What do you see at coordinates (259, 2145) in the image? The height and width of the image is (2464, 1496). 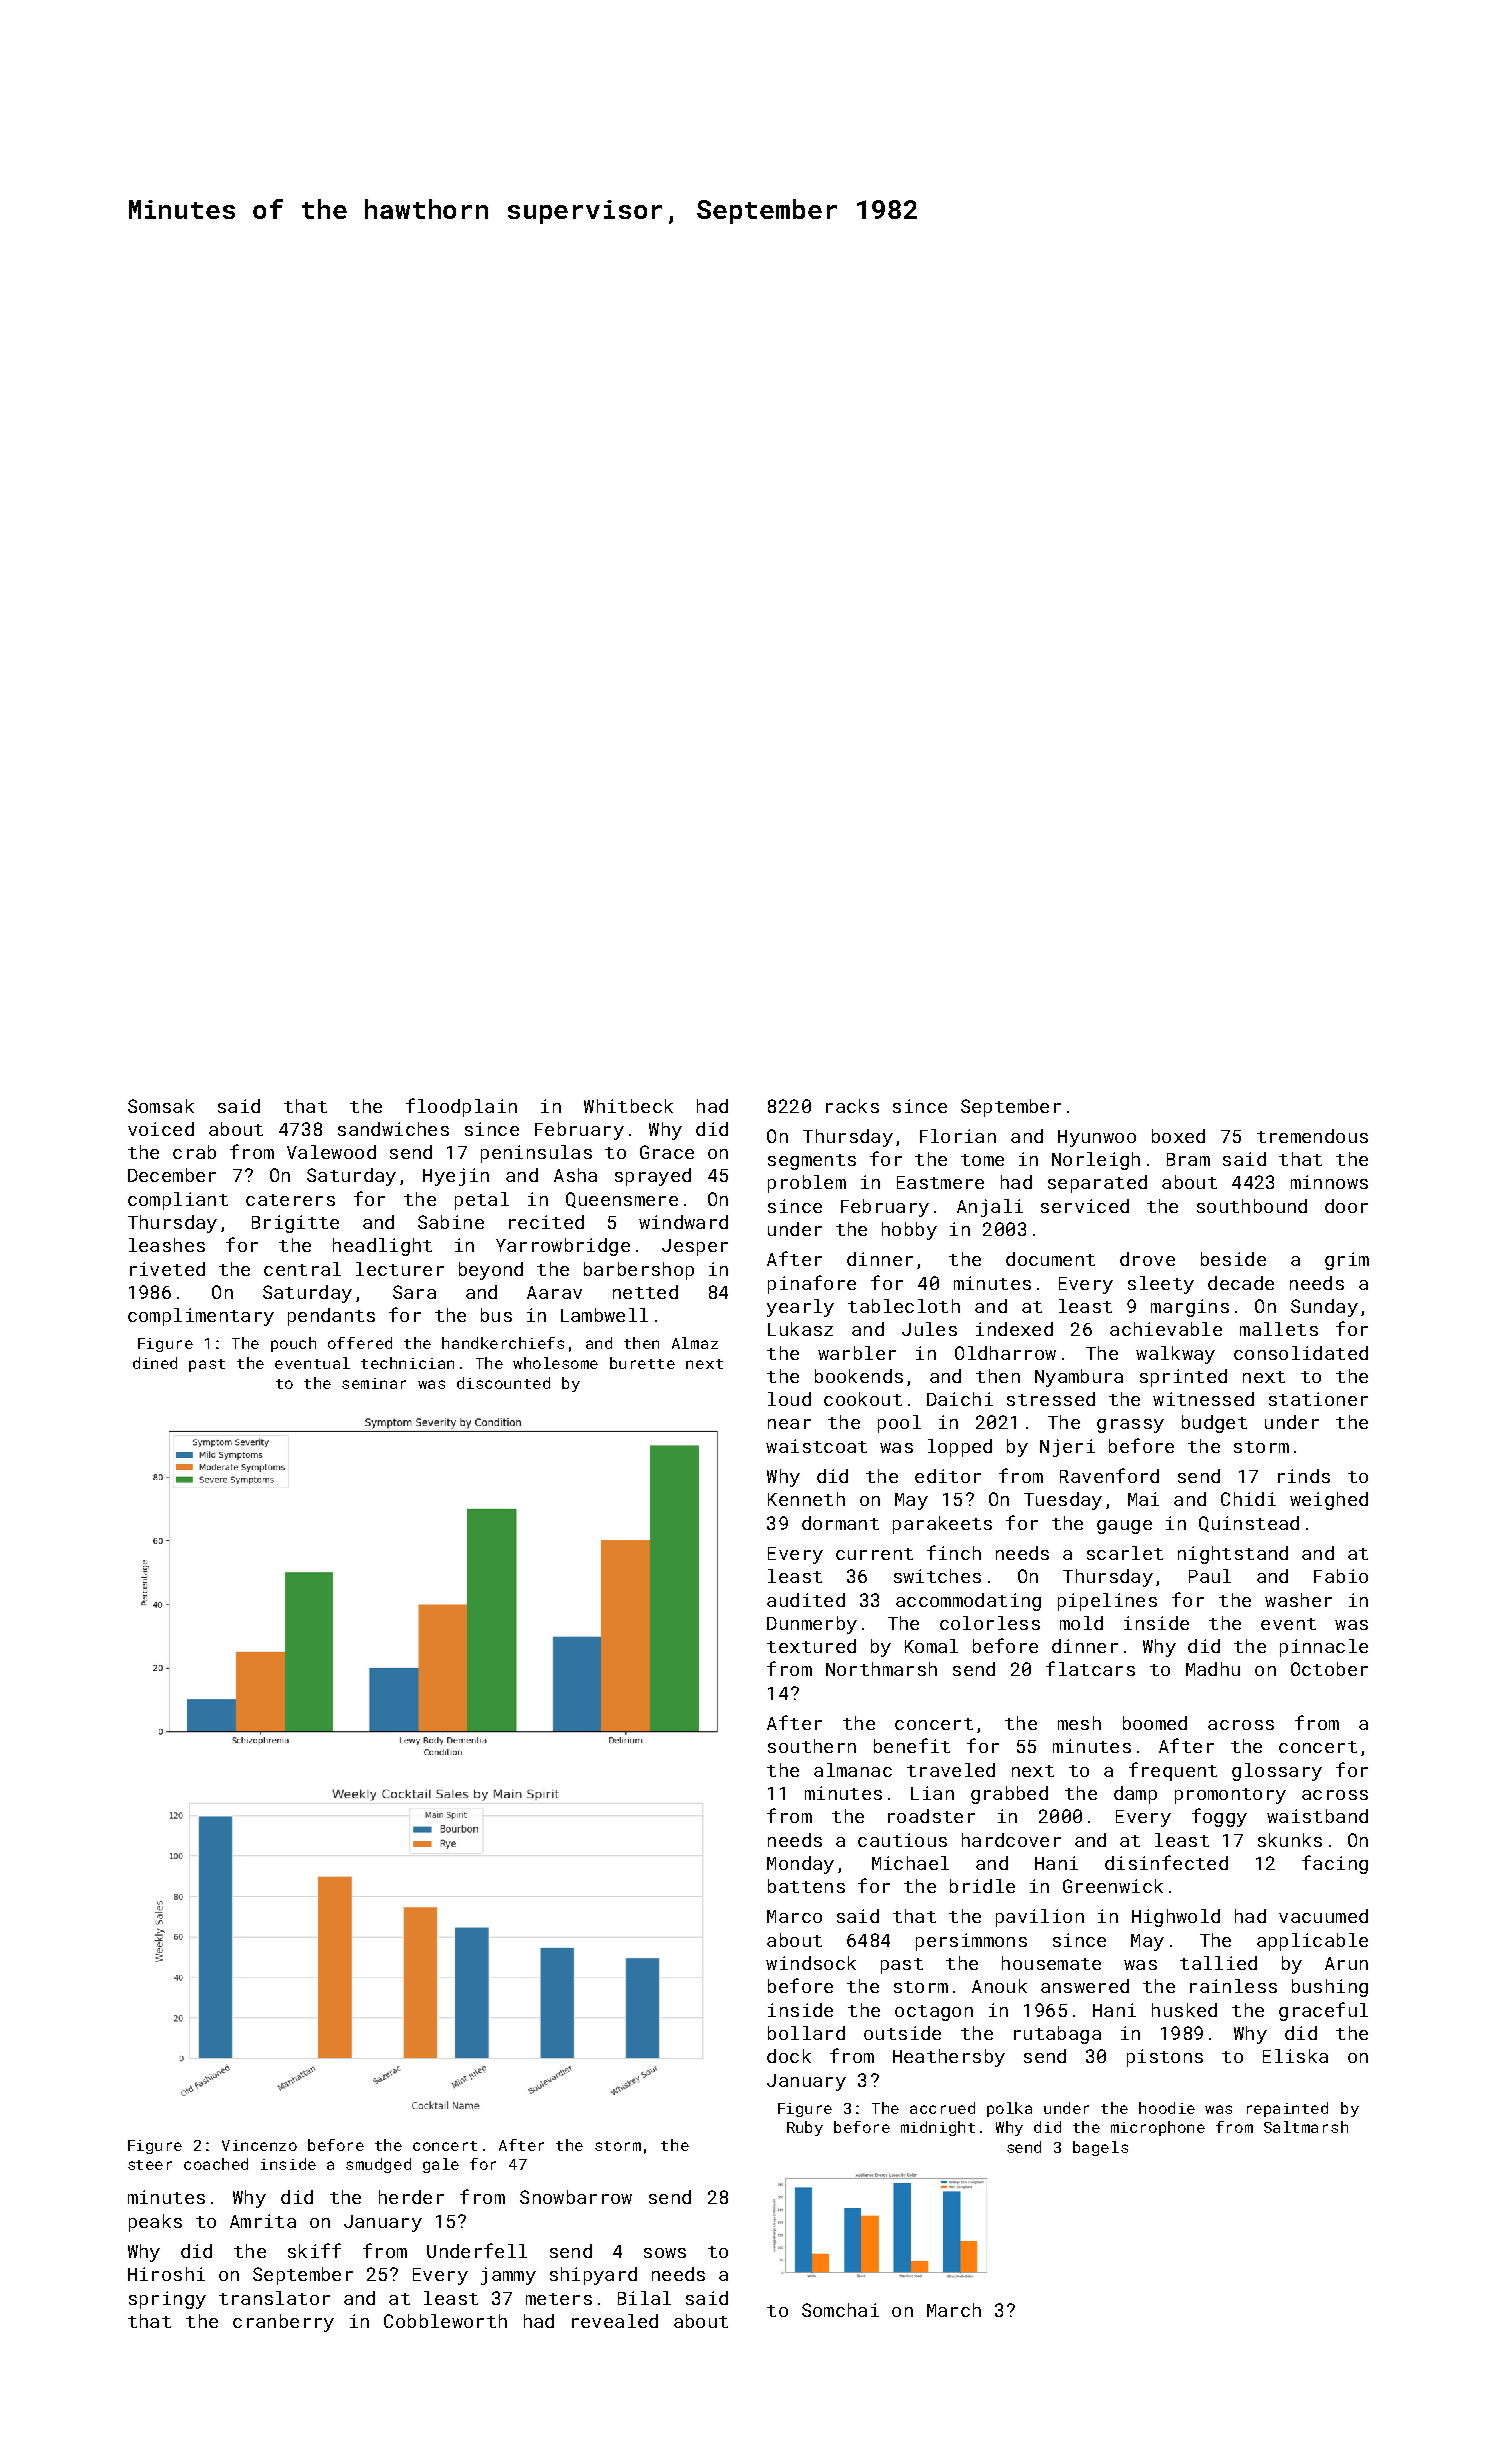 I see `Vincenzo` at bounding box center [259, 2145].
